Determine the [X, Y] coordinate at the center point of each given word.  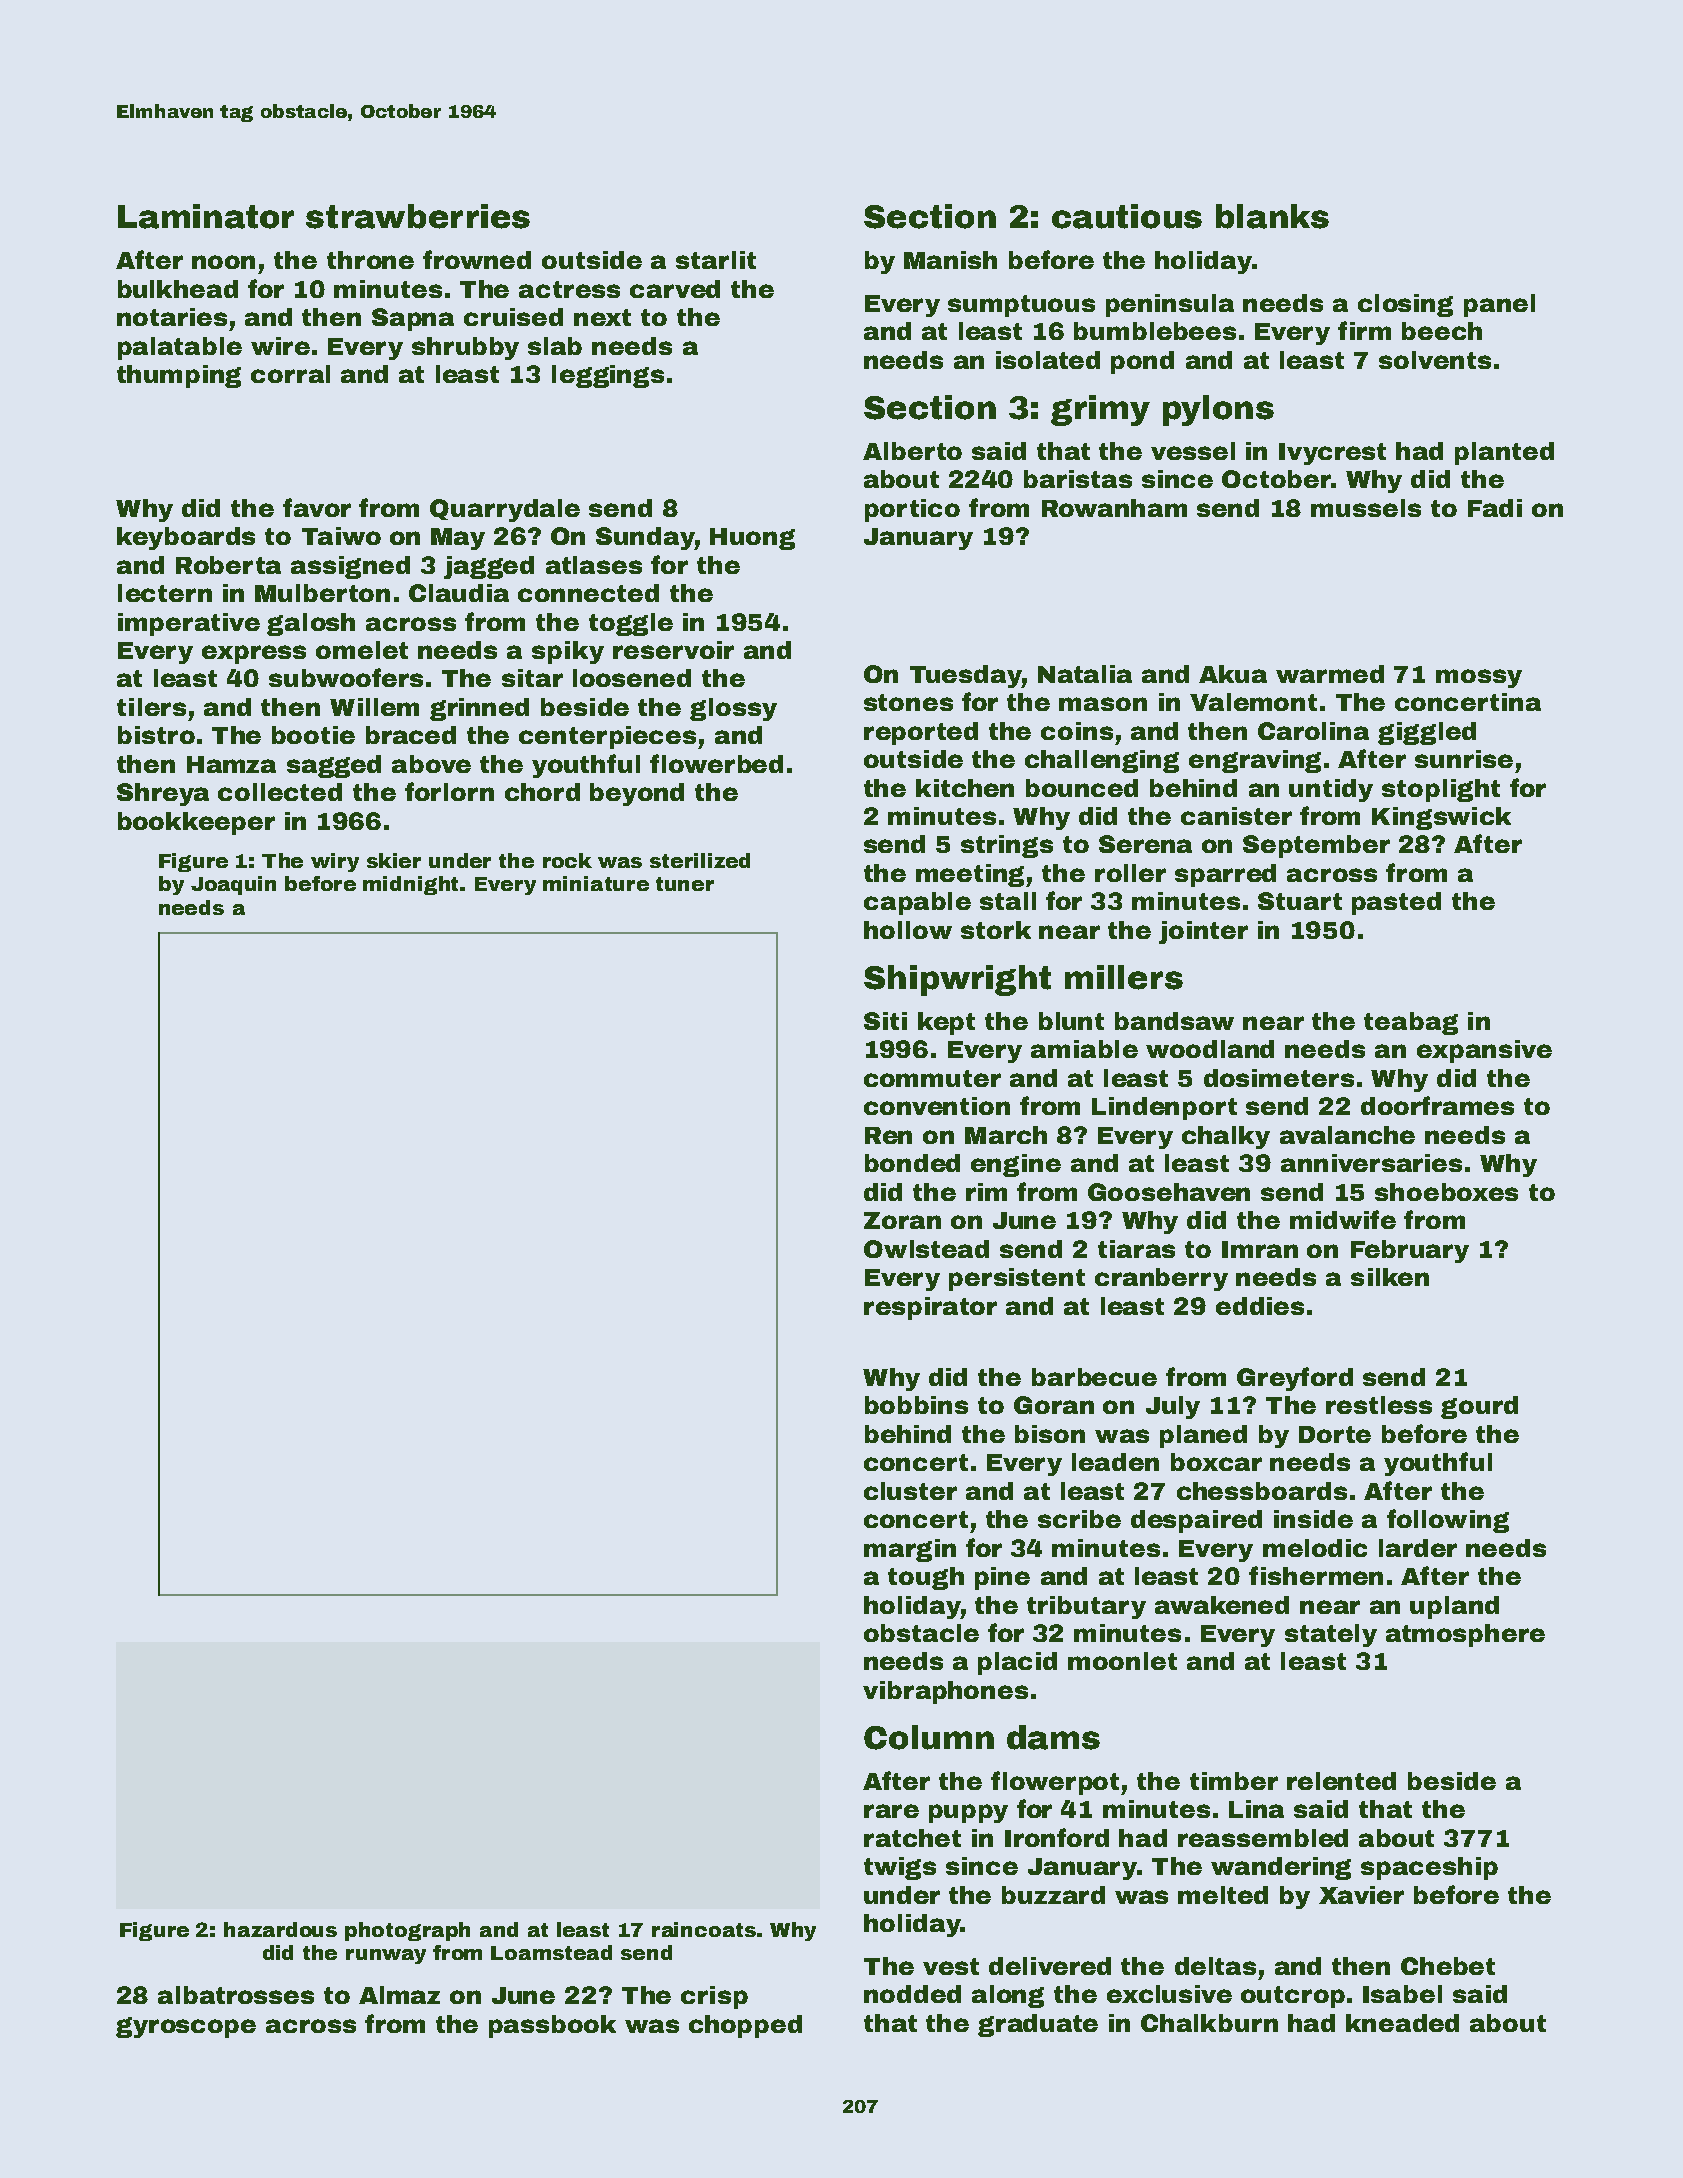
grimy [1100, 410]
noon [223, 262]
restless [1379, 1405]
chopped [745, 2026]
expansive [1484, 1051]
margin [910, 1550]
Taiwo [341, 536]
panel [1499, 305]
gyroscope [186, 2027]
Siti [885, 1021]
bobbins [916, 1405]
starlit [716, 260]
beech [1442, 331]
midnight [410, 885]
